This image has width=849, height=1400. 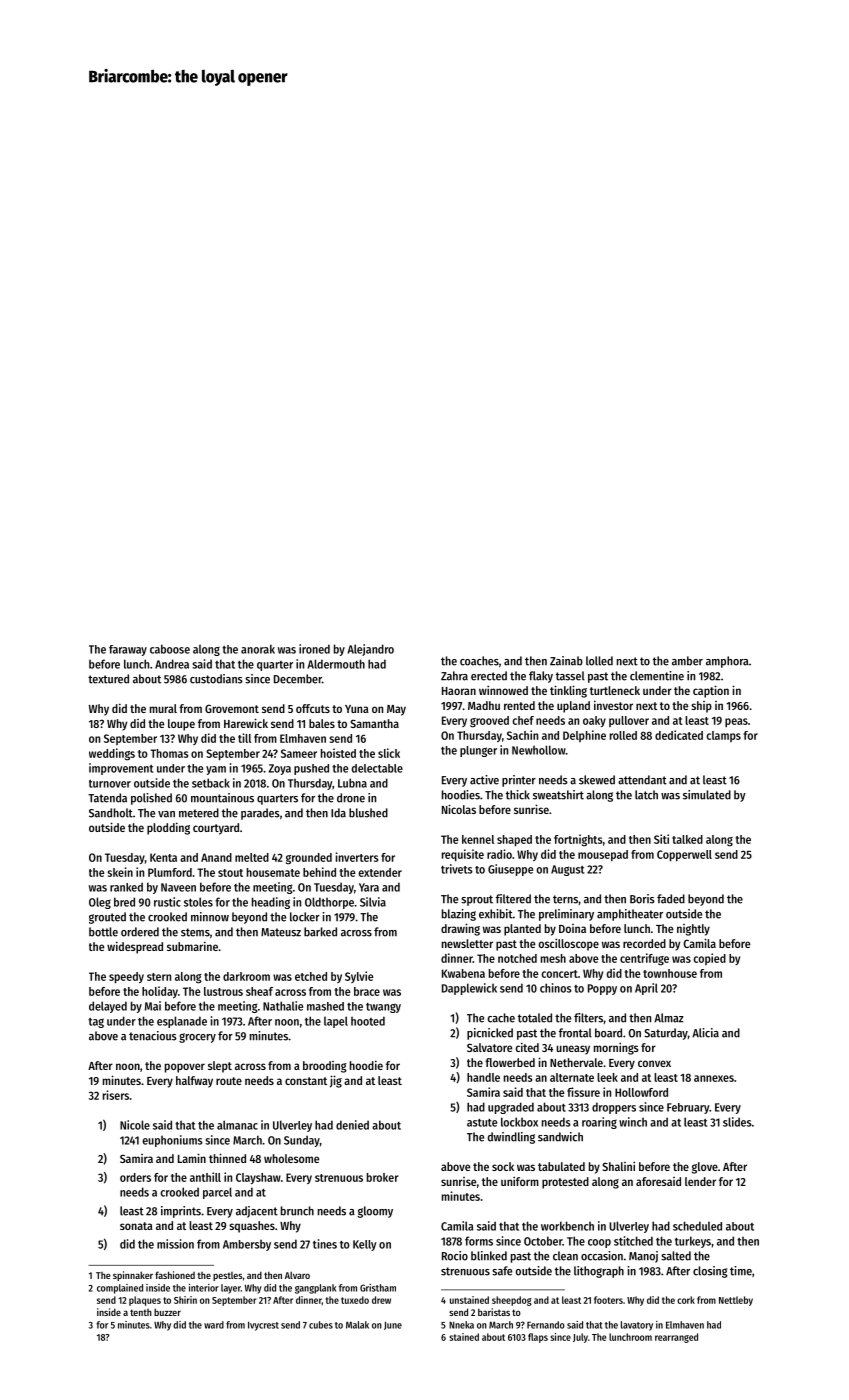 What do you see at coordinates (175, 1275) in the image?
I see `fashioned` at bounding box center [175, 1275].
